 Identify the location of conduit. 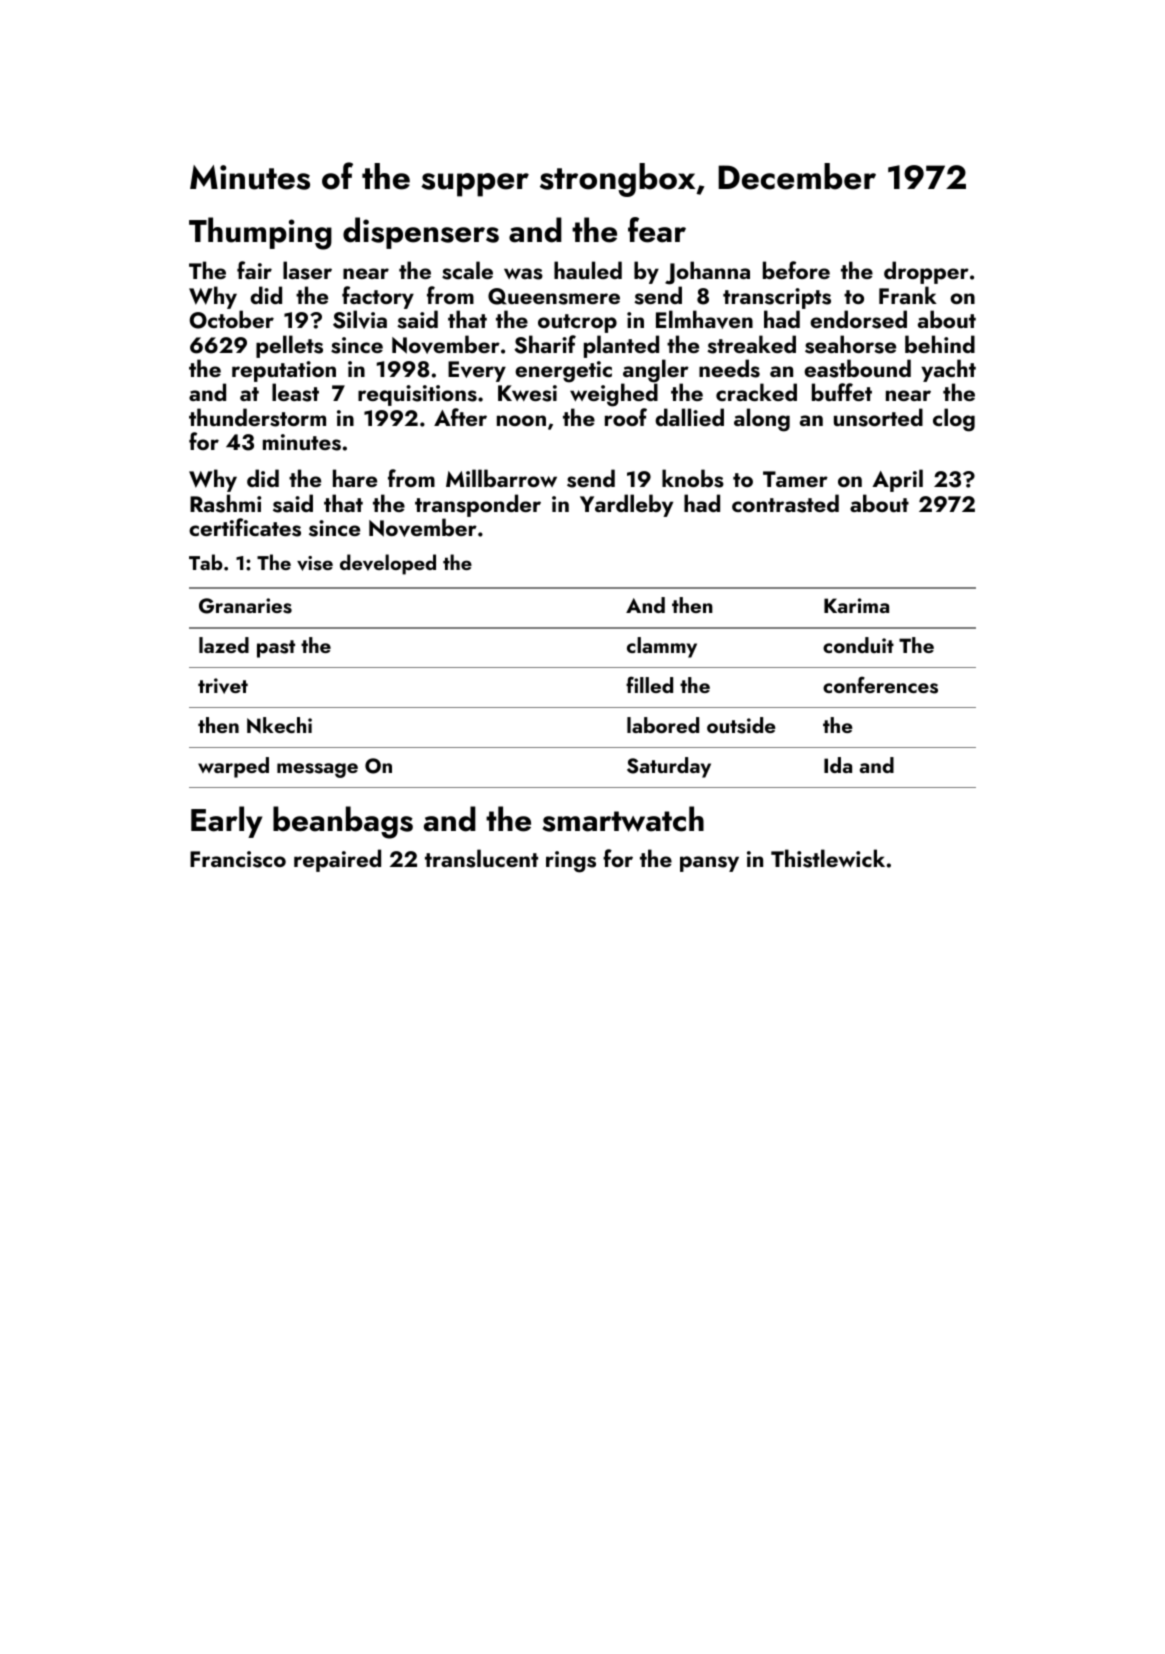
(858, 645).
